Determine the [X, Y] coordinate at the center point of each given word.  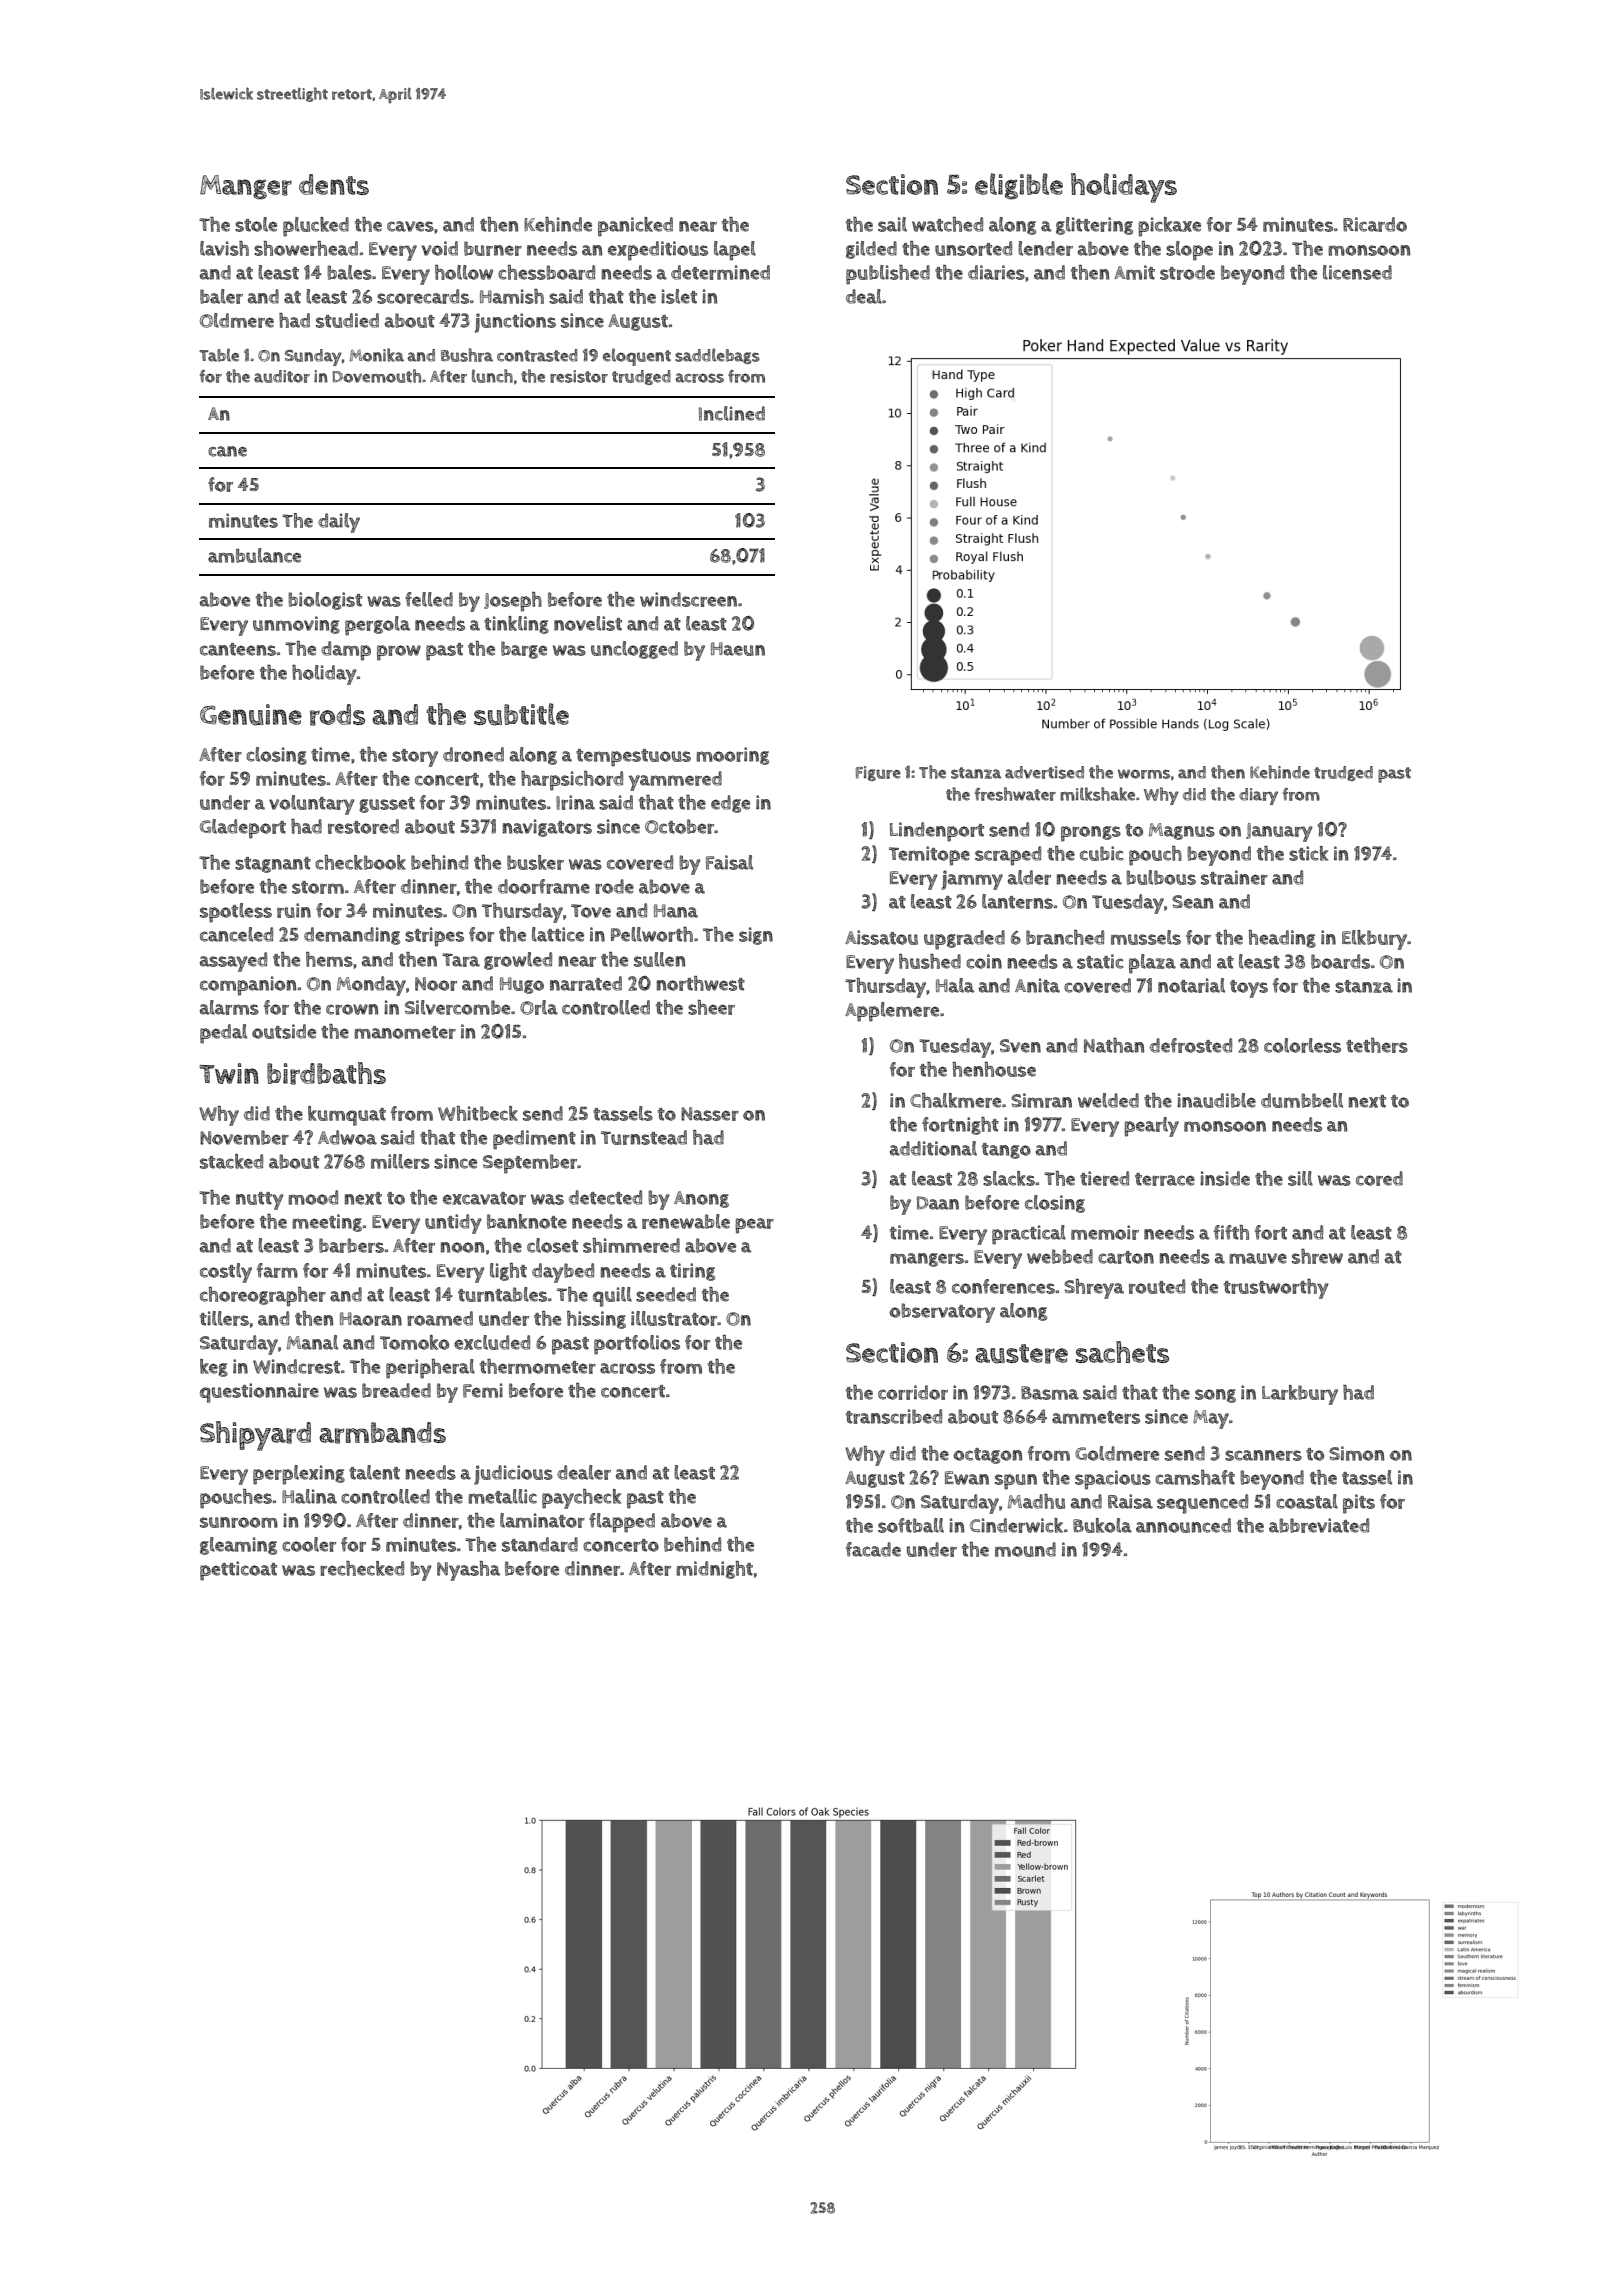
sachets [1122, 1352]
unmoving [296, 625]
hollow [464, 272]
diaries [996, 272]
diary [1258, 796]
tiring [692, 1272]
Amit [1134, 272]
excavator [484, 1198]
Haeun [738, 649]
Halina [309, 1496]
